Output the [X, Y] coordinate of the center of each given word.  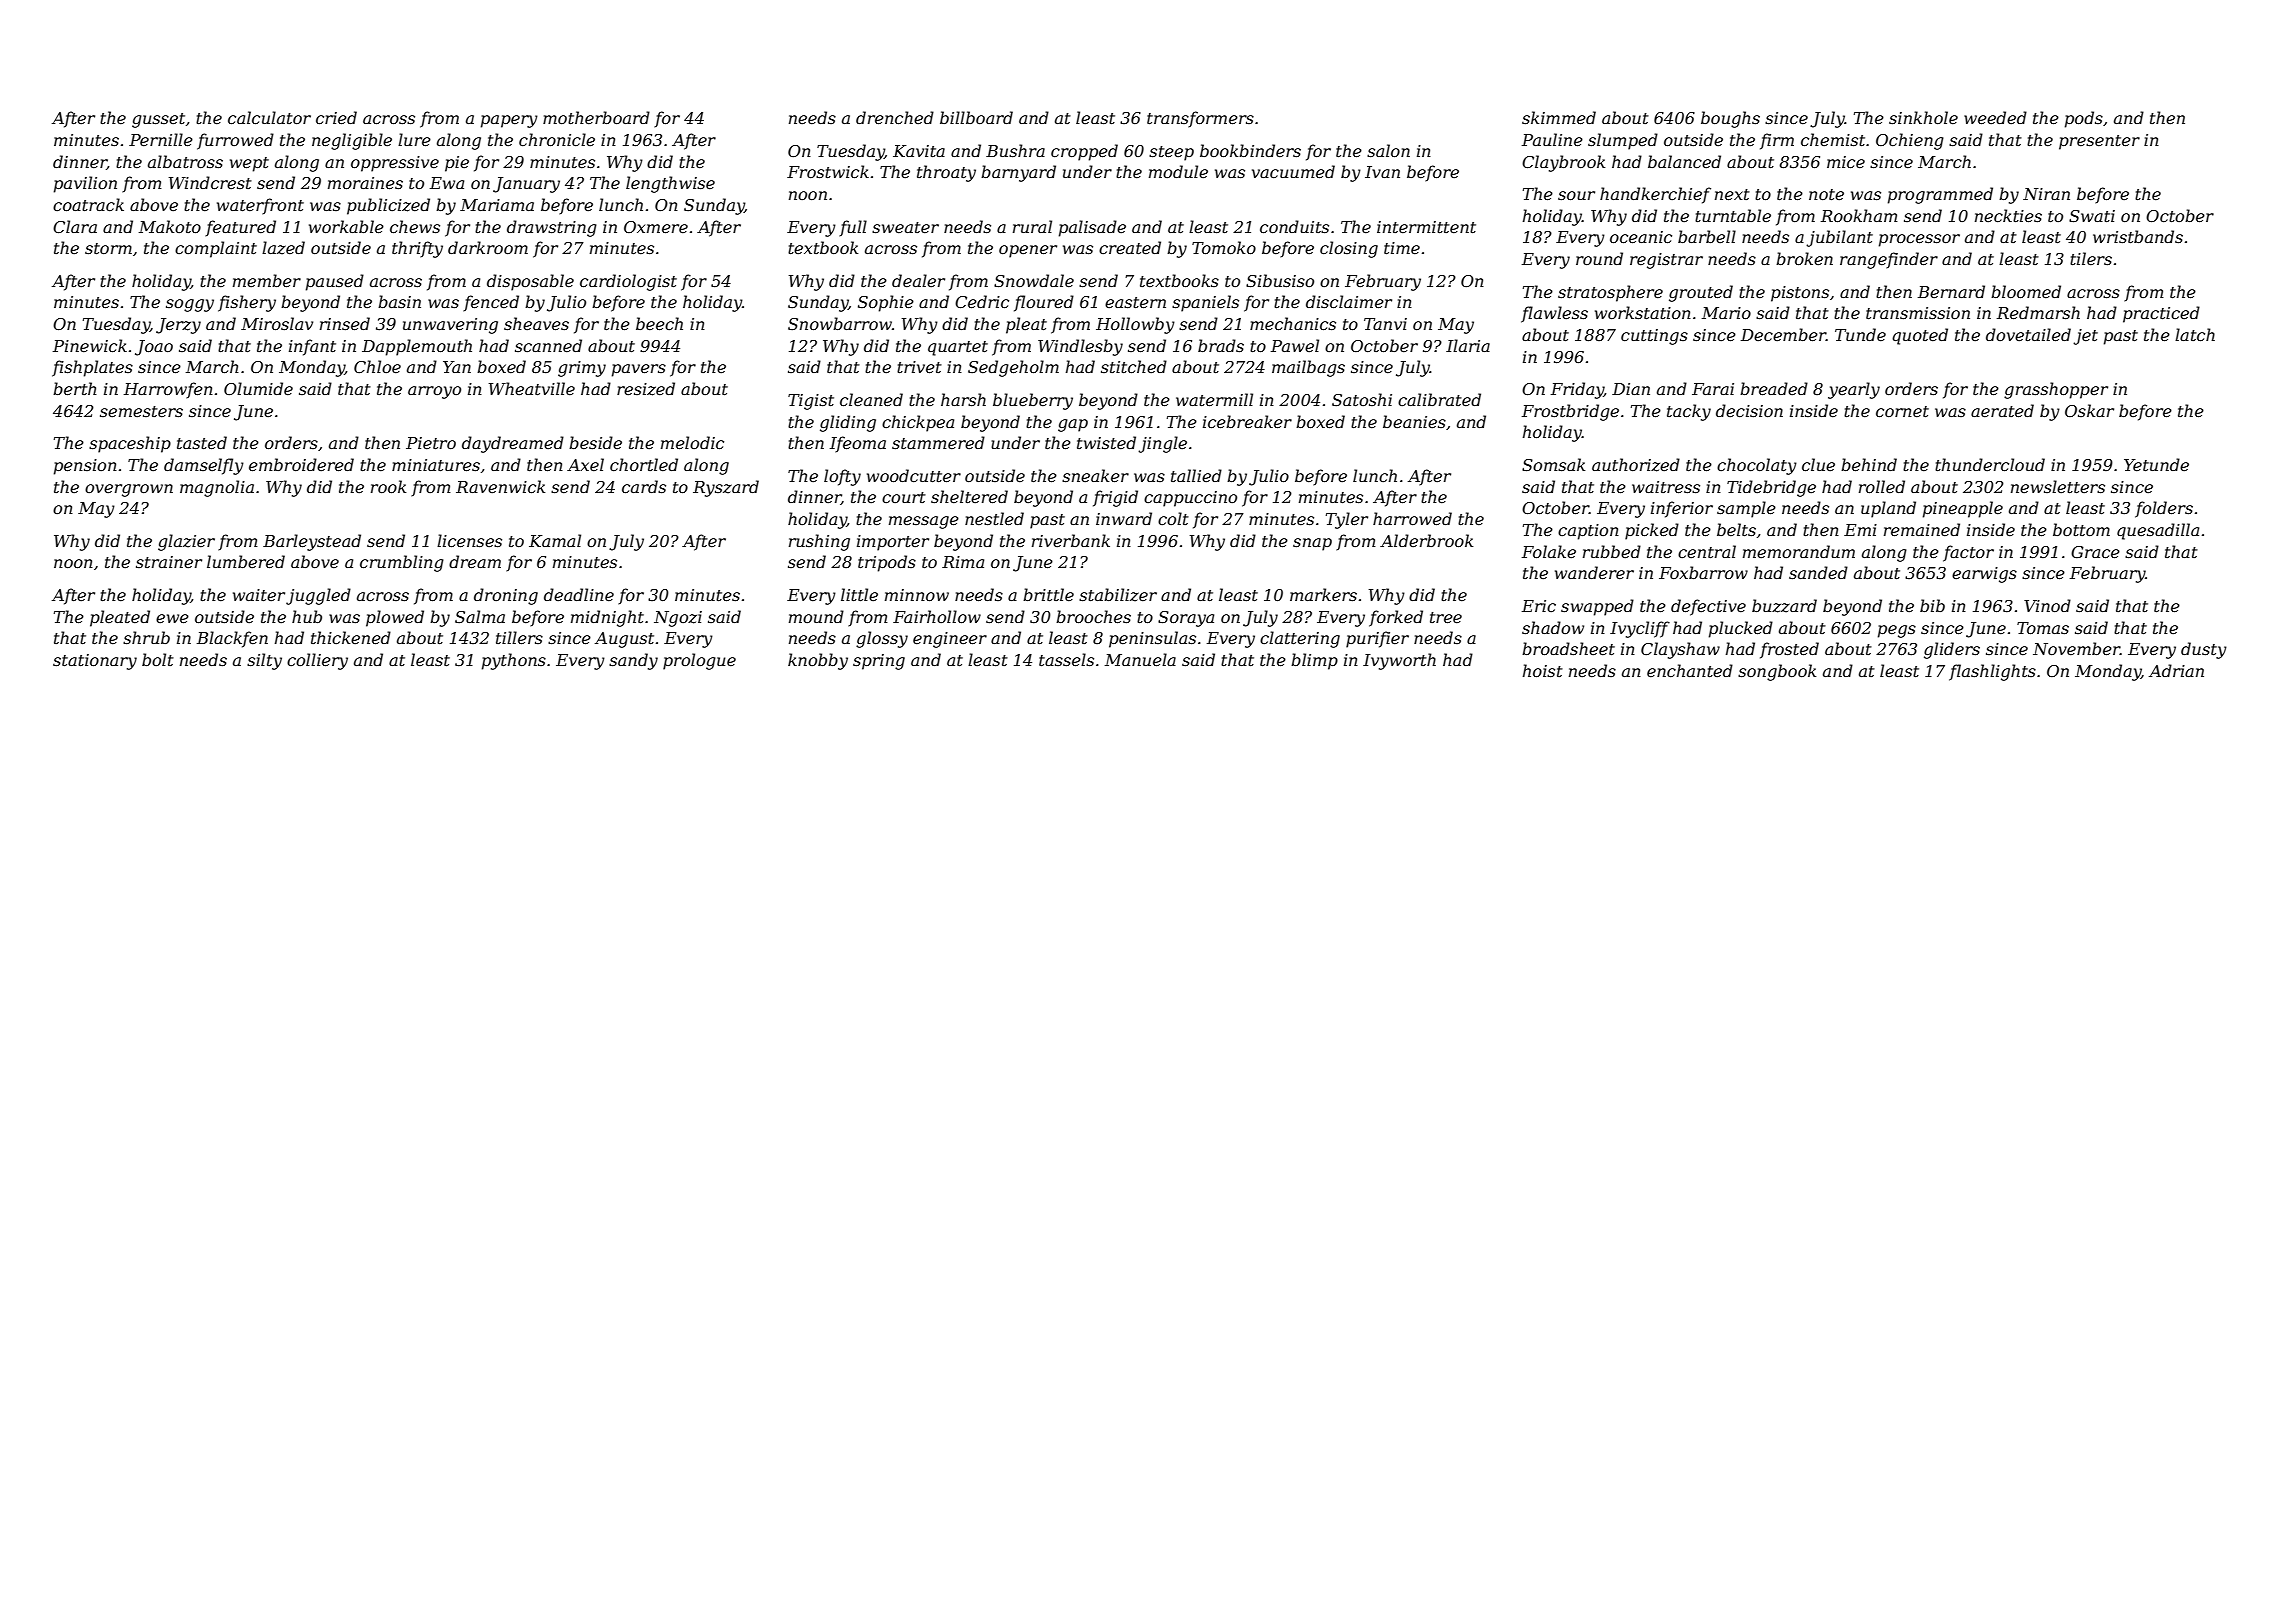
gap [1073, 425]
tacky [1689, 412]
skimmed [1559, 117]
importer [893, 543]
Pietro [431, 443]
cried [336, 117]
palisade [1092, 228]
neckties [2008, 215]
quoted [1920, 336]
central [1707, 551]
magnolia [217, 488]
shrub [146, 637]
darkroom [488, 247]
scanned [548, 345]
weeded [1995, 117]
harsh [963, 399]
